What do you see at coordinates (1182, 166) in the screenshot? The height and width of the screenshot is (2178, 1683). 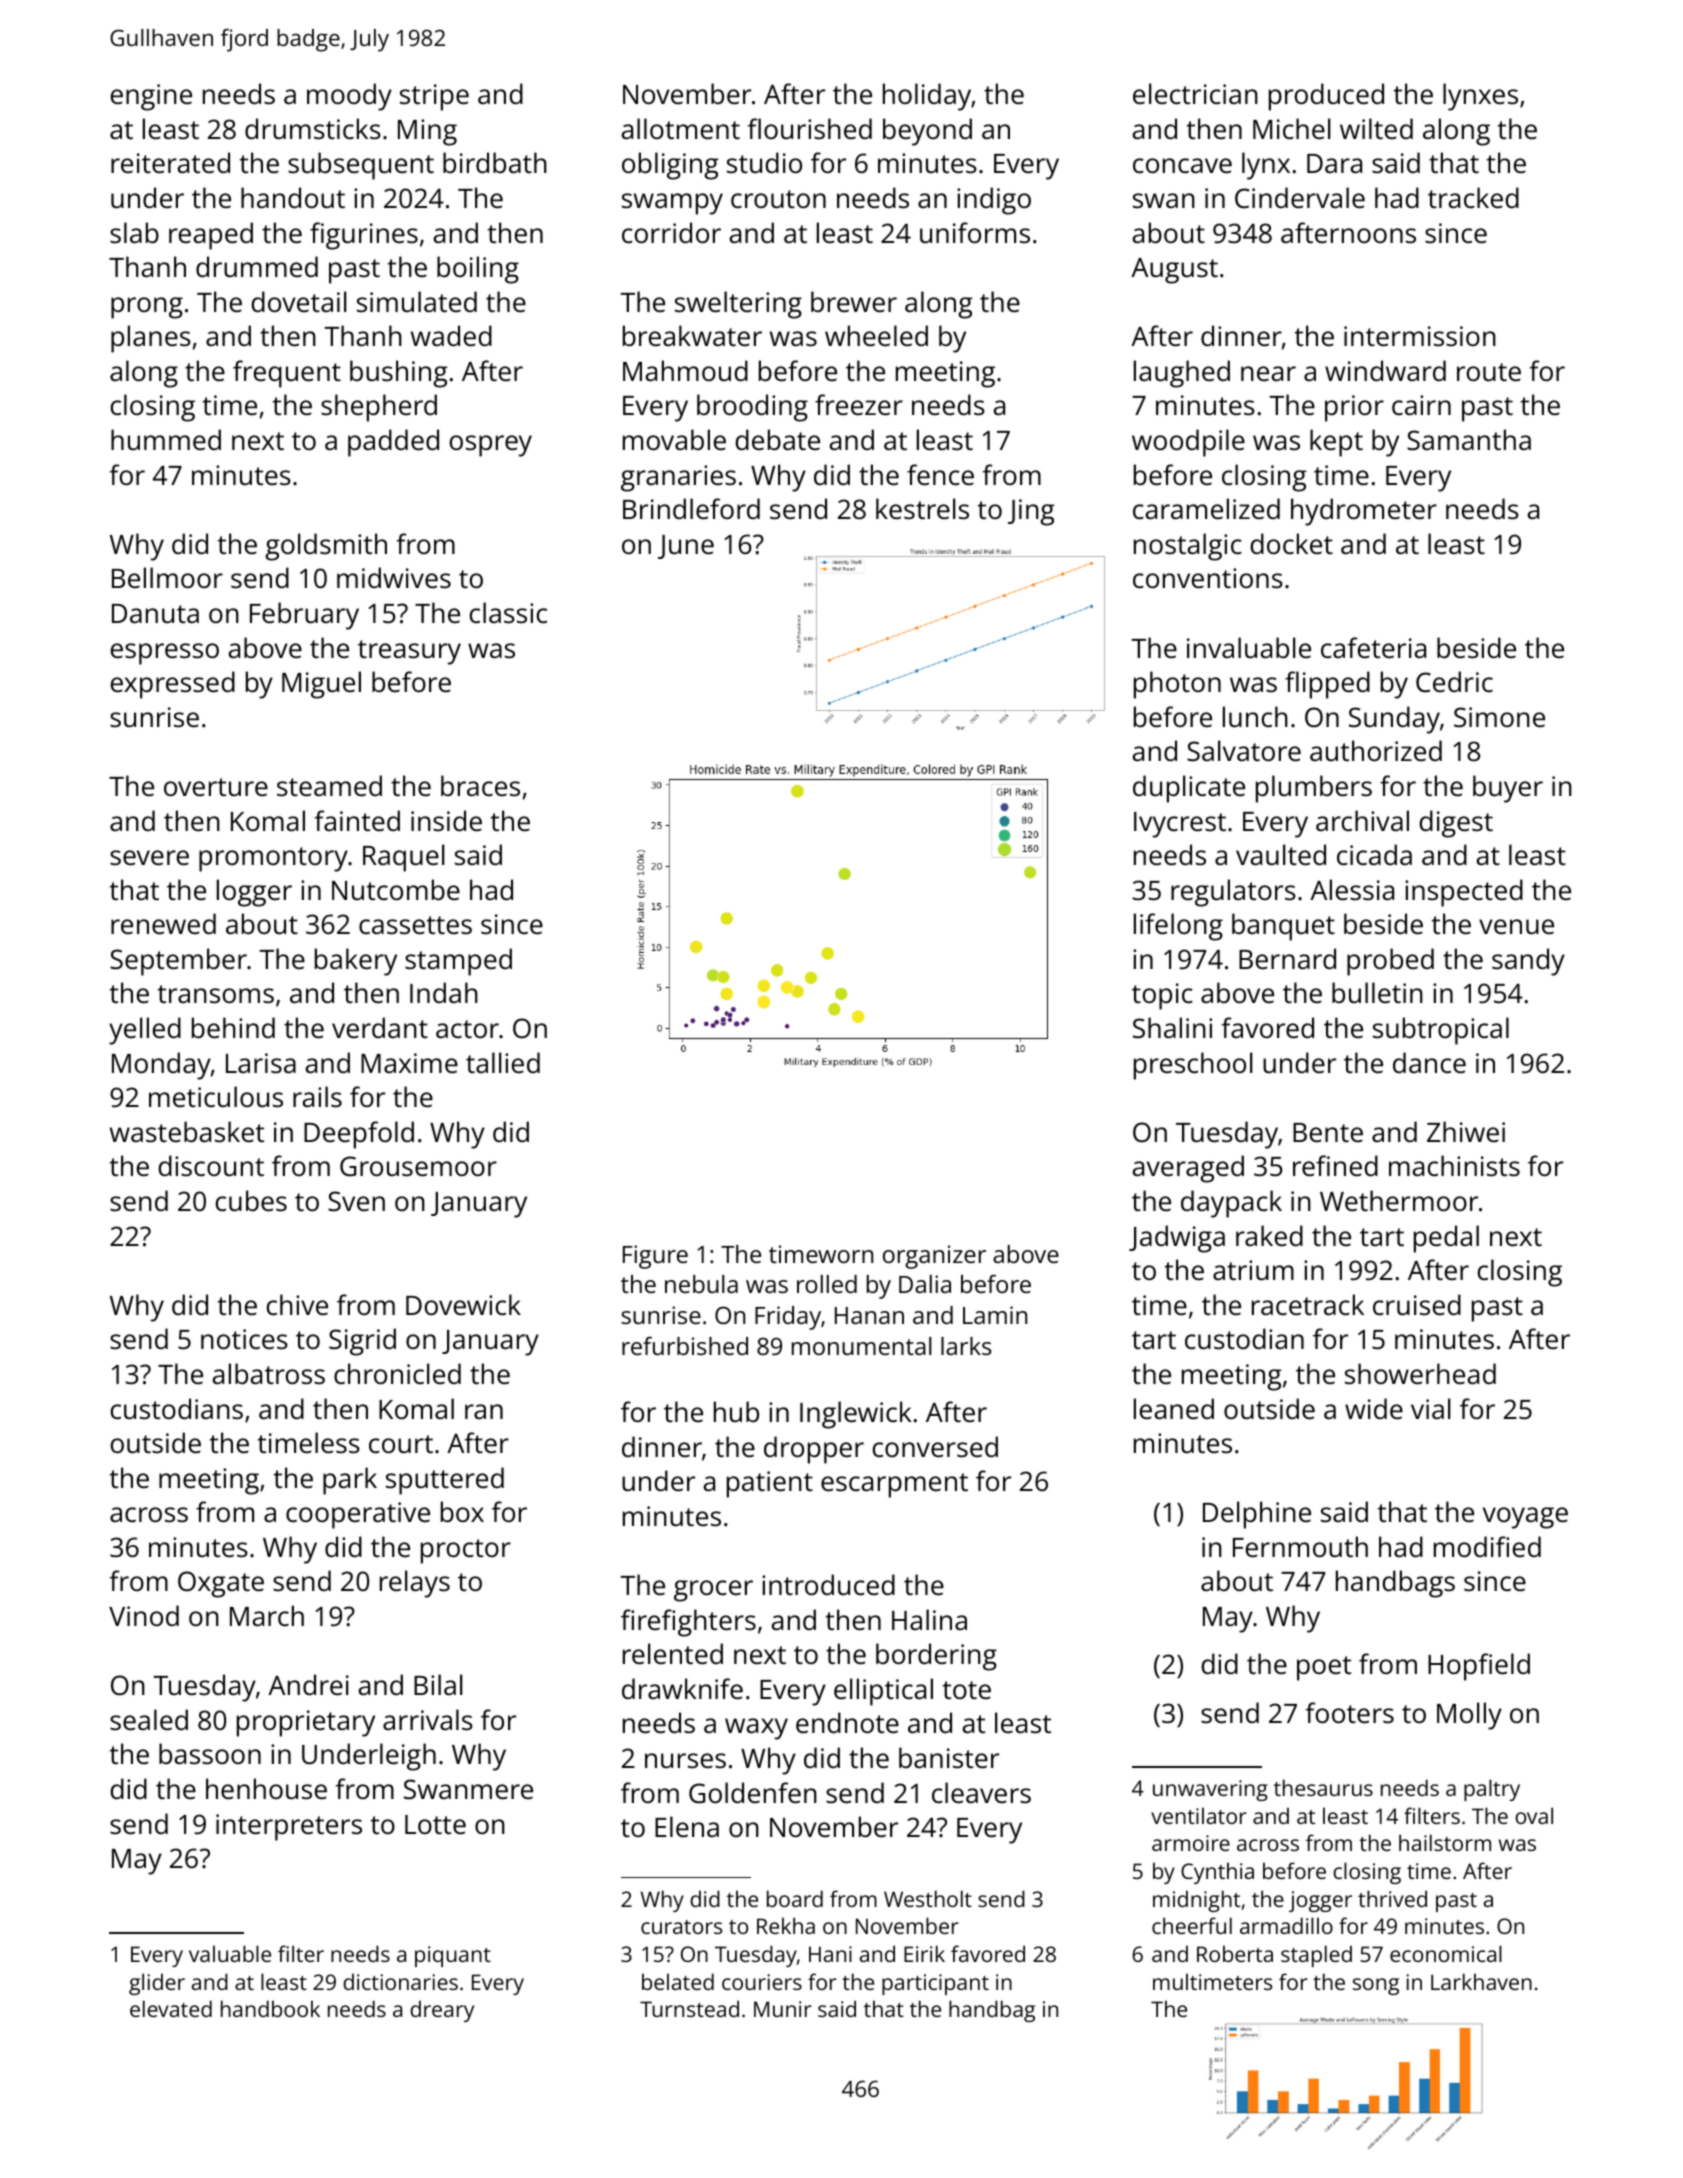 I see `concave` at bounding box center [1182, 166].
